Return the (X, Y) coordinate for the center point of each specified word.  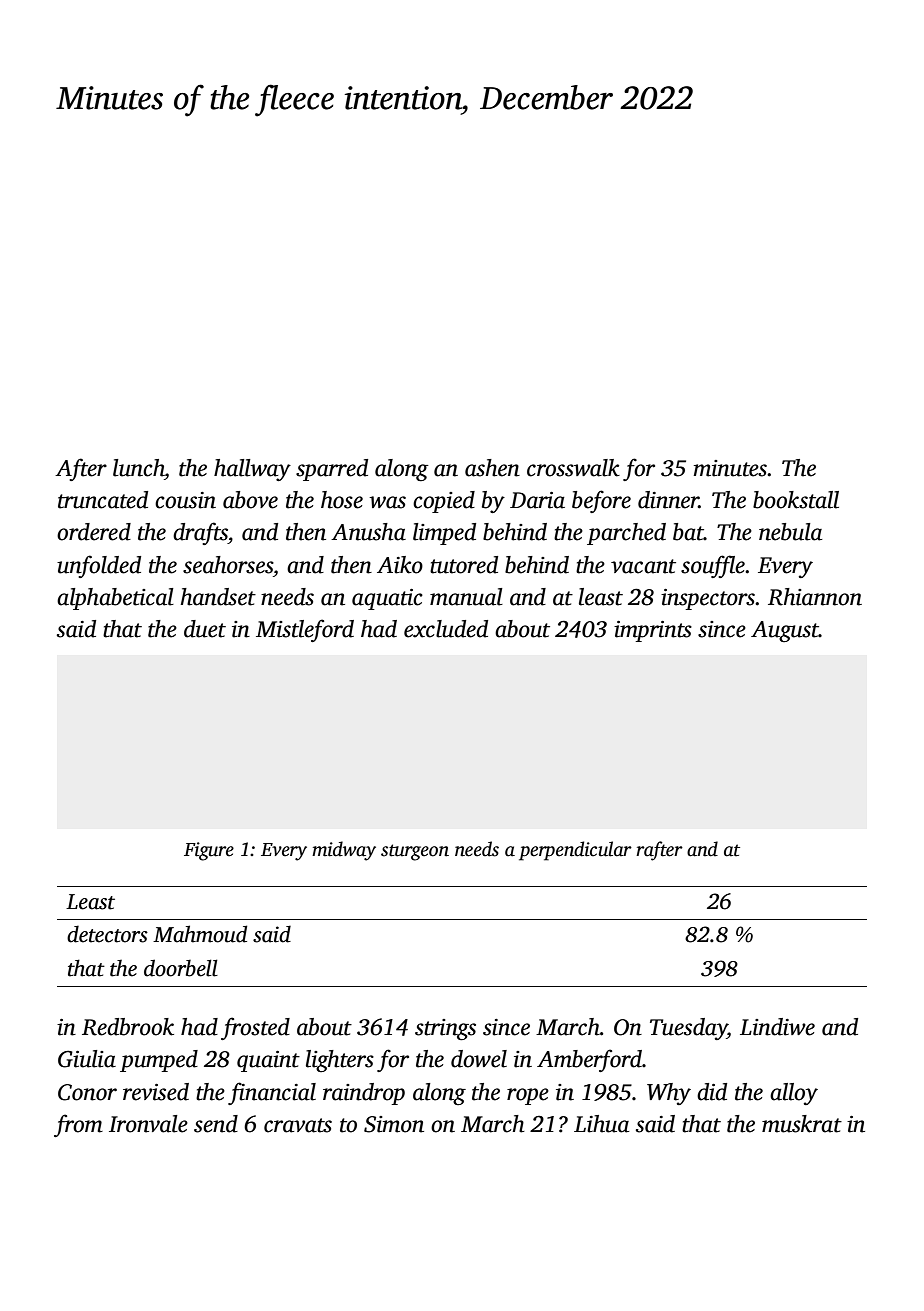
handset (218, 597)
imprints (653, 631)
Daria (537, 500)
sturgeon (415, 852)
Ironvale (148, 1124)
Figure (209, 851)
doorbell (181, 968)
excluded (446, 629)
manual (466, 597)
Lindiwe (777, 1027)
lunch (139, 468)
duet (205, 629)
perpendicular (575, 851)
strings (445, 1029)
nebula (790, 532)
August (785, 631)
